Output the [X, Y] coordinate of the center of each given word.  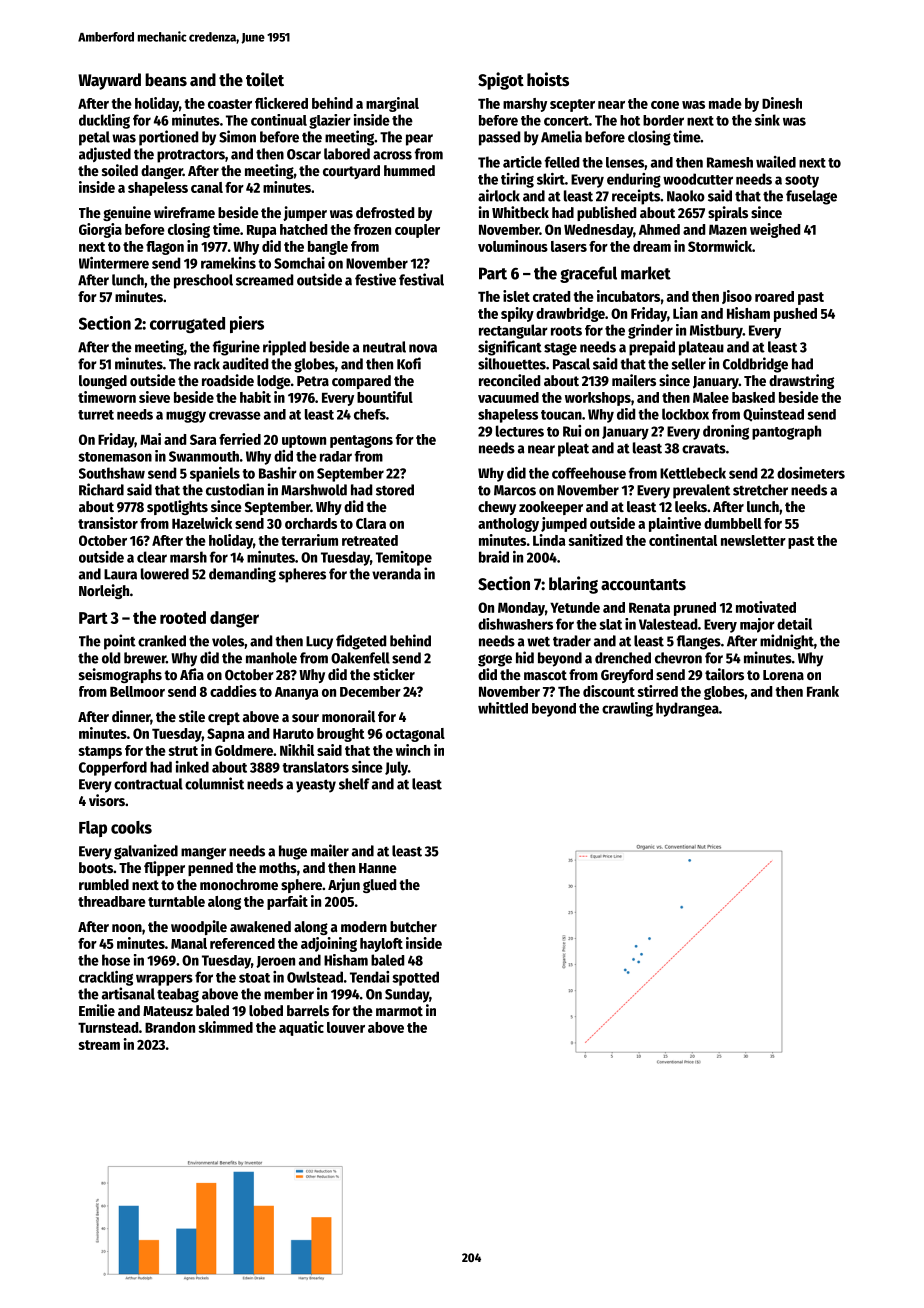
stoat [254, 978]
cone [665, 105]
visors [107, 800]
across [392, 155]
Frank [823, 691]
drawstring [801, 381]
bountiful [385, 397]
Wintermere [114, 263]
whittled [503, 708]
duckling [104, 121]
